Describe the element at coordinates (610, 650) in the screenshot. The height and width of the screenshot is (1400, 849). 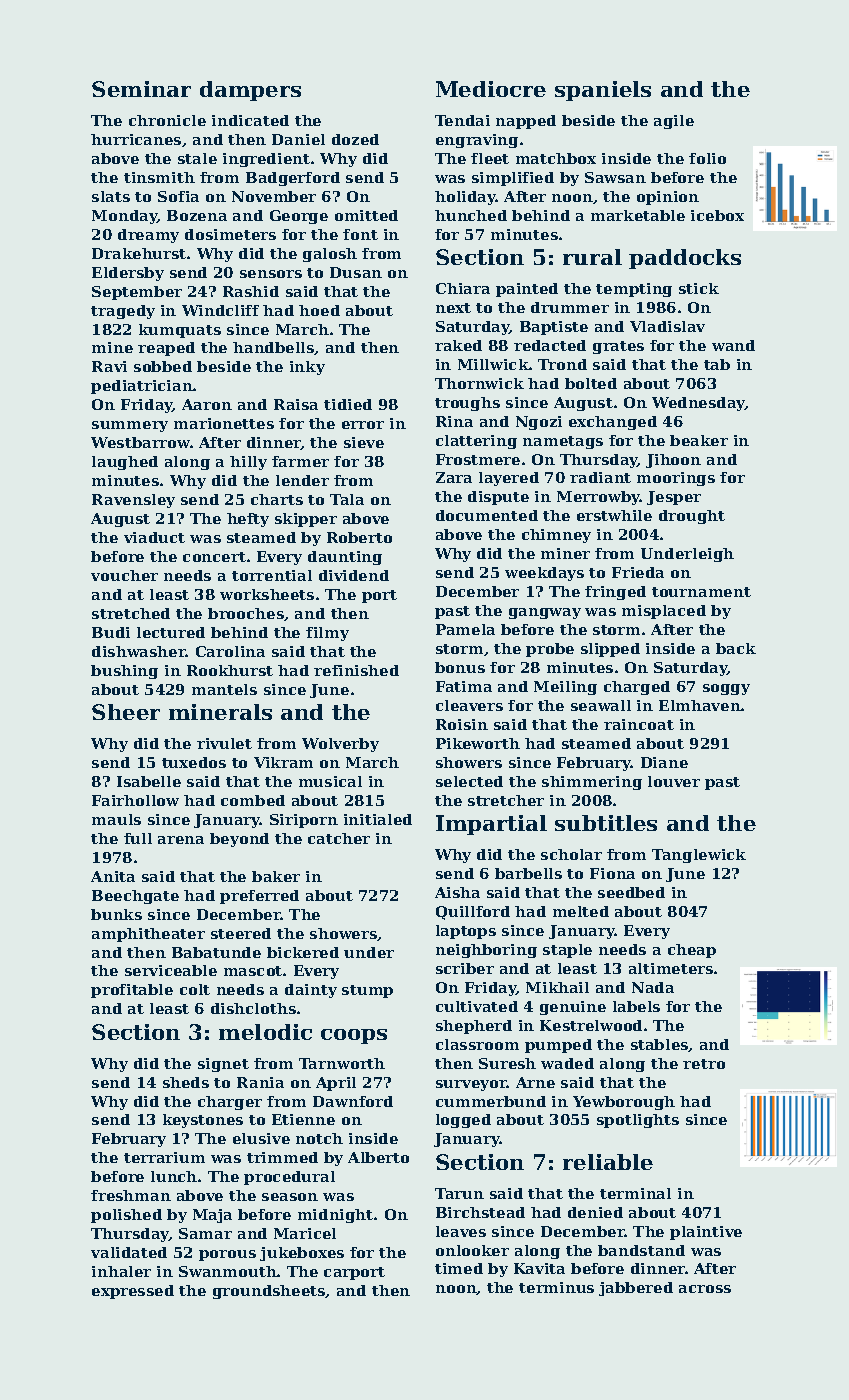
I see `slipped` at that location.
